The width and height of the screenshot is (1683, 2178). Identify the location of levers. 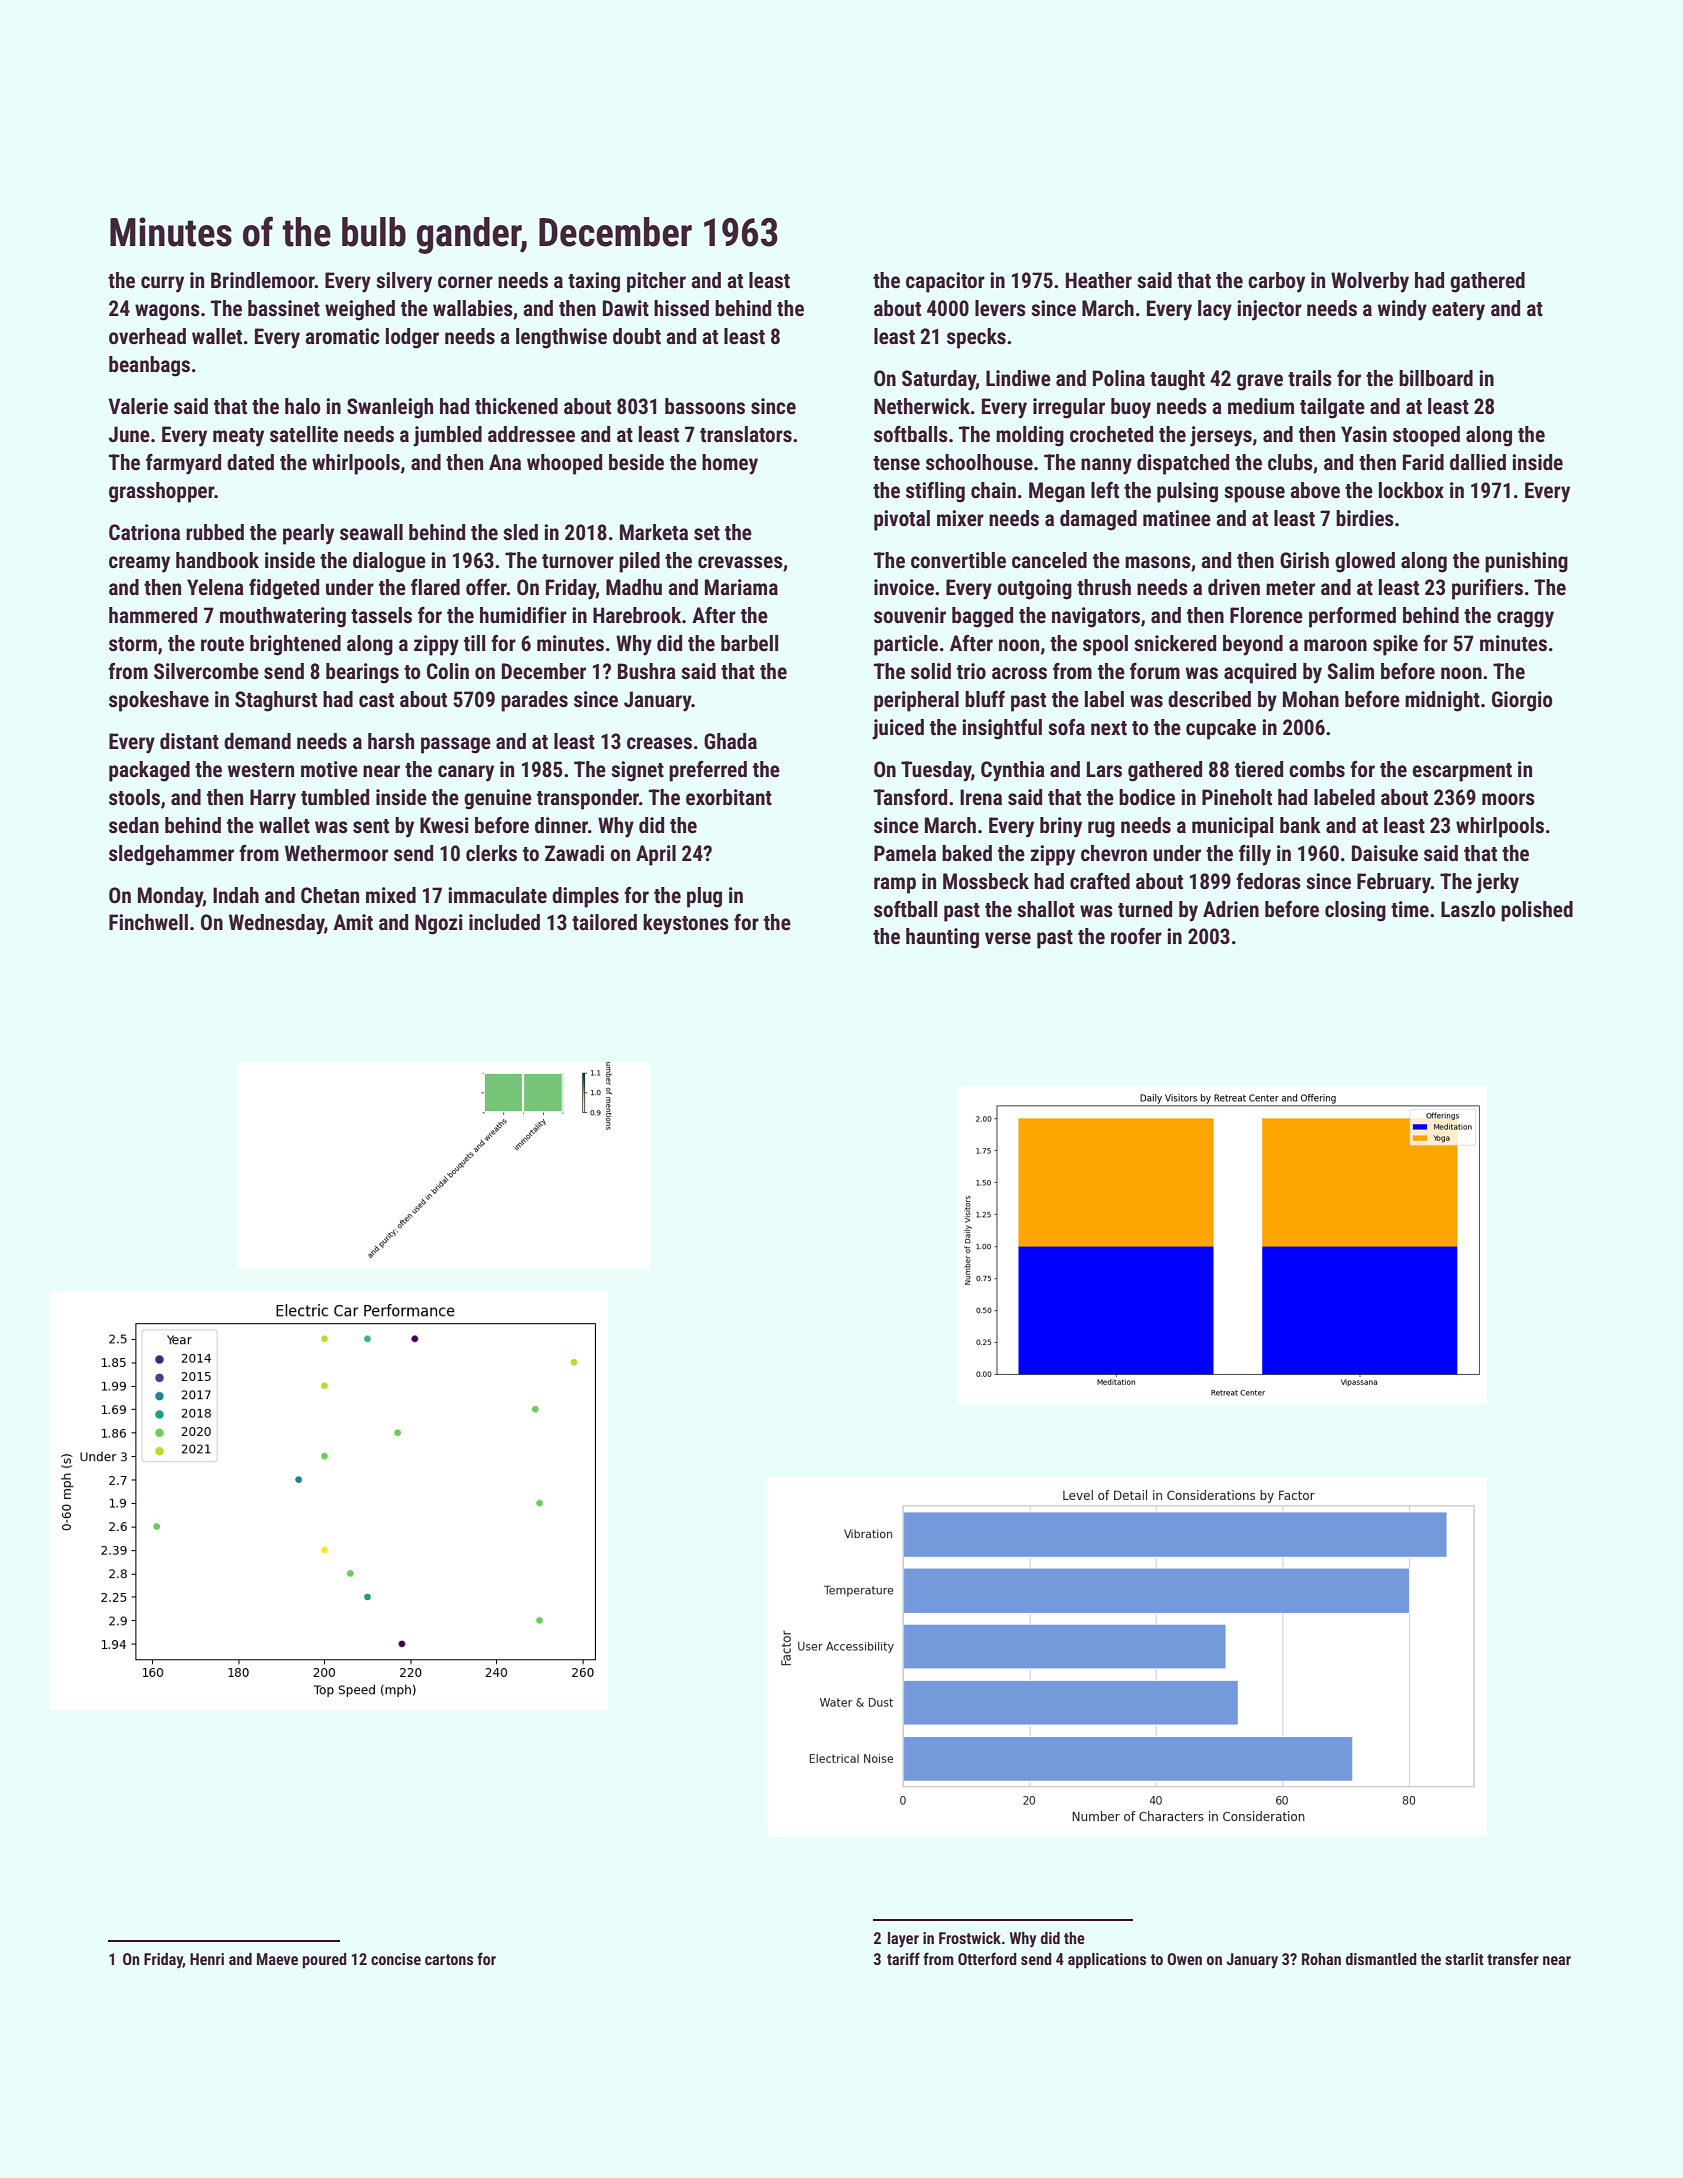
(1000, 308).
